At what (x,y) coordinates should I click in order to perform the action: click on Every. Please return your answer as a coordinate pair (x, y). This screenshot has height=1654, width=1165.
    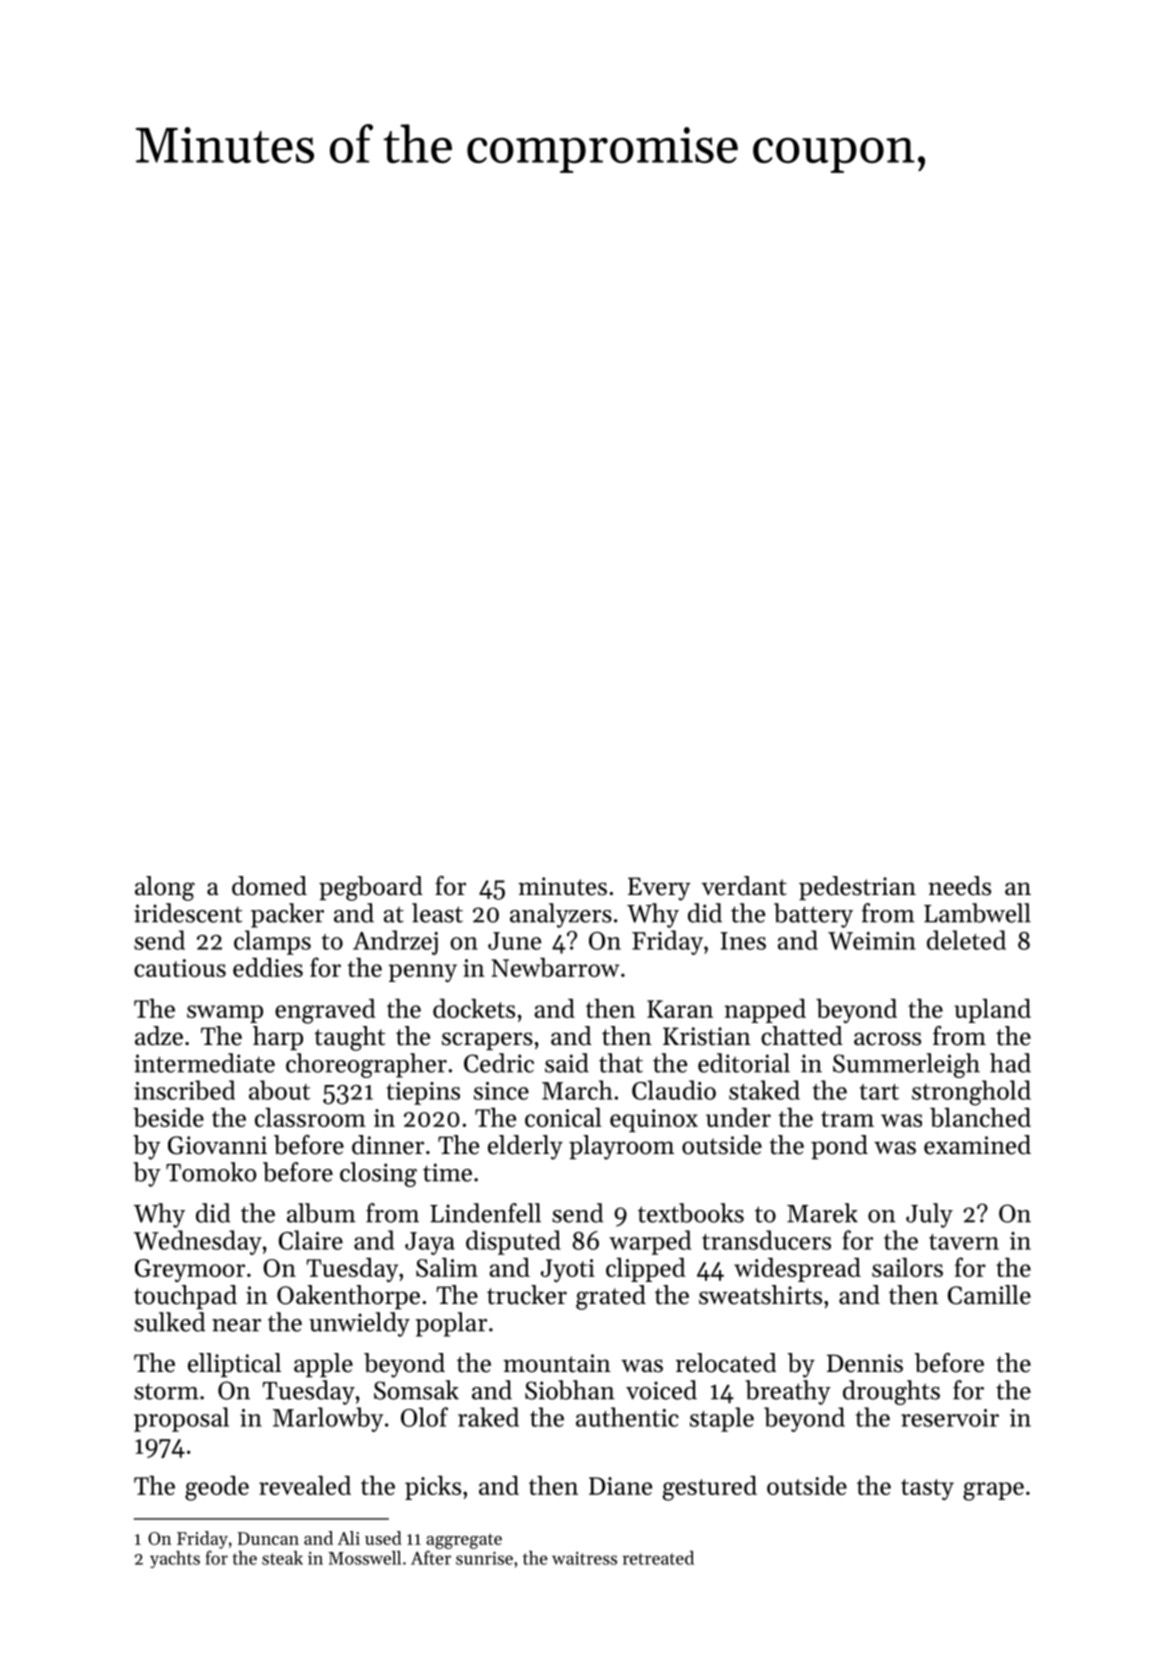
    Looking at the image, I should click on (659, 889).
